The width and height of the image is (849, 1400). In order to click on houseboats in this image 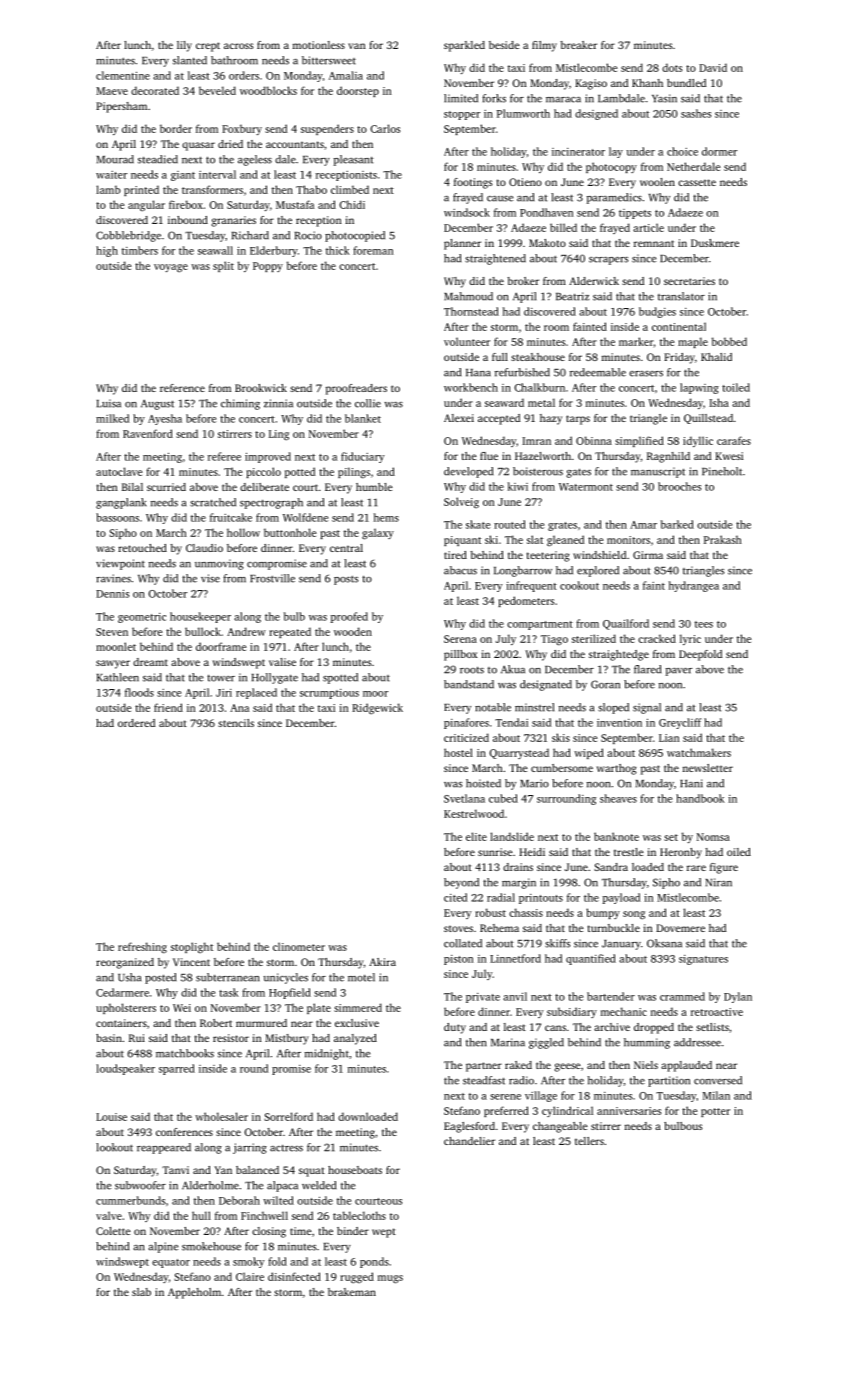, I will do `click(355, 1170)`.
